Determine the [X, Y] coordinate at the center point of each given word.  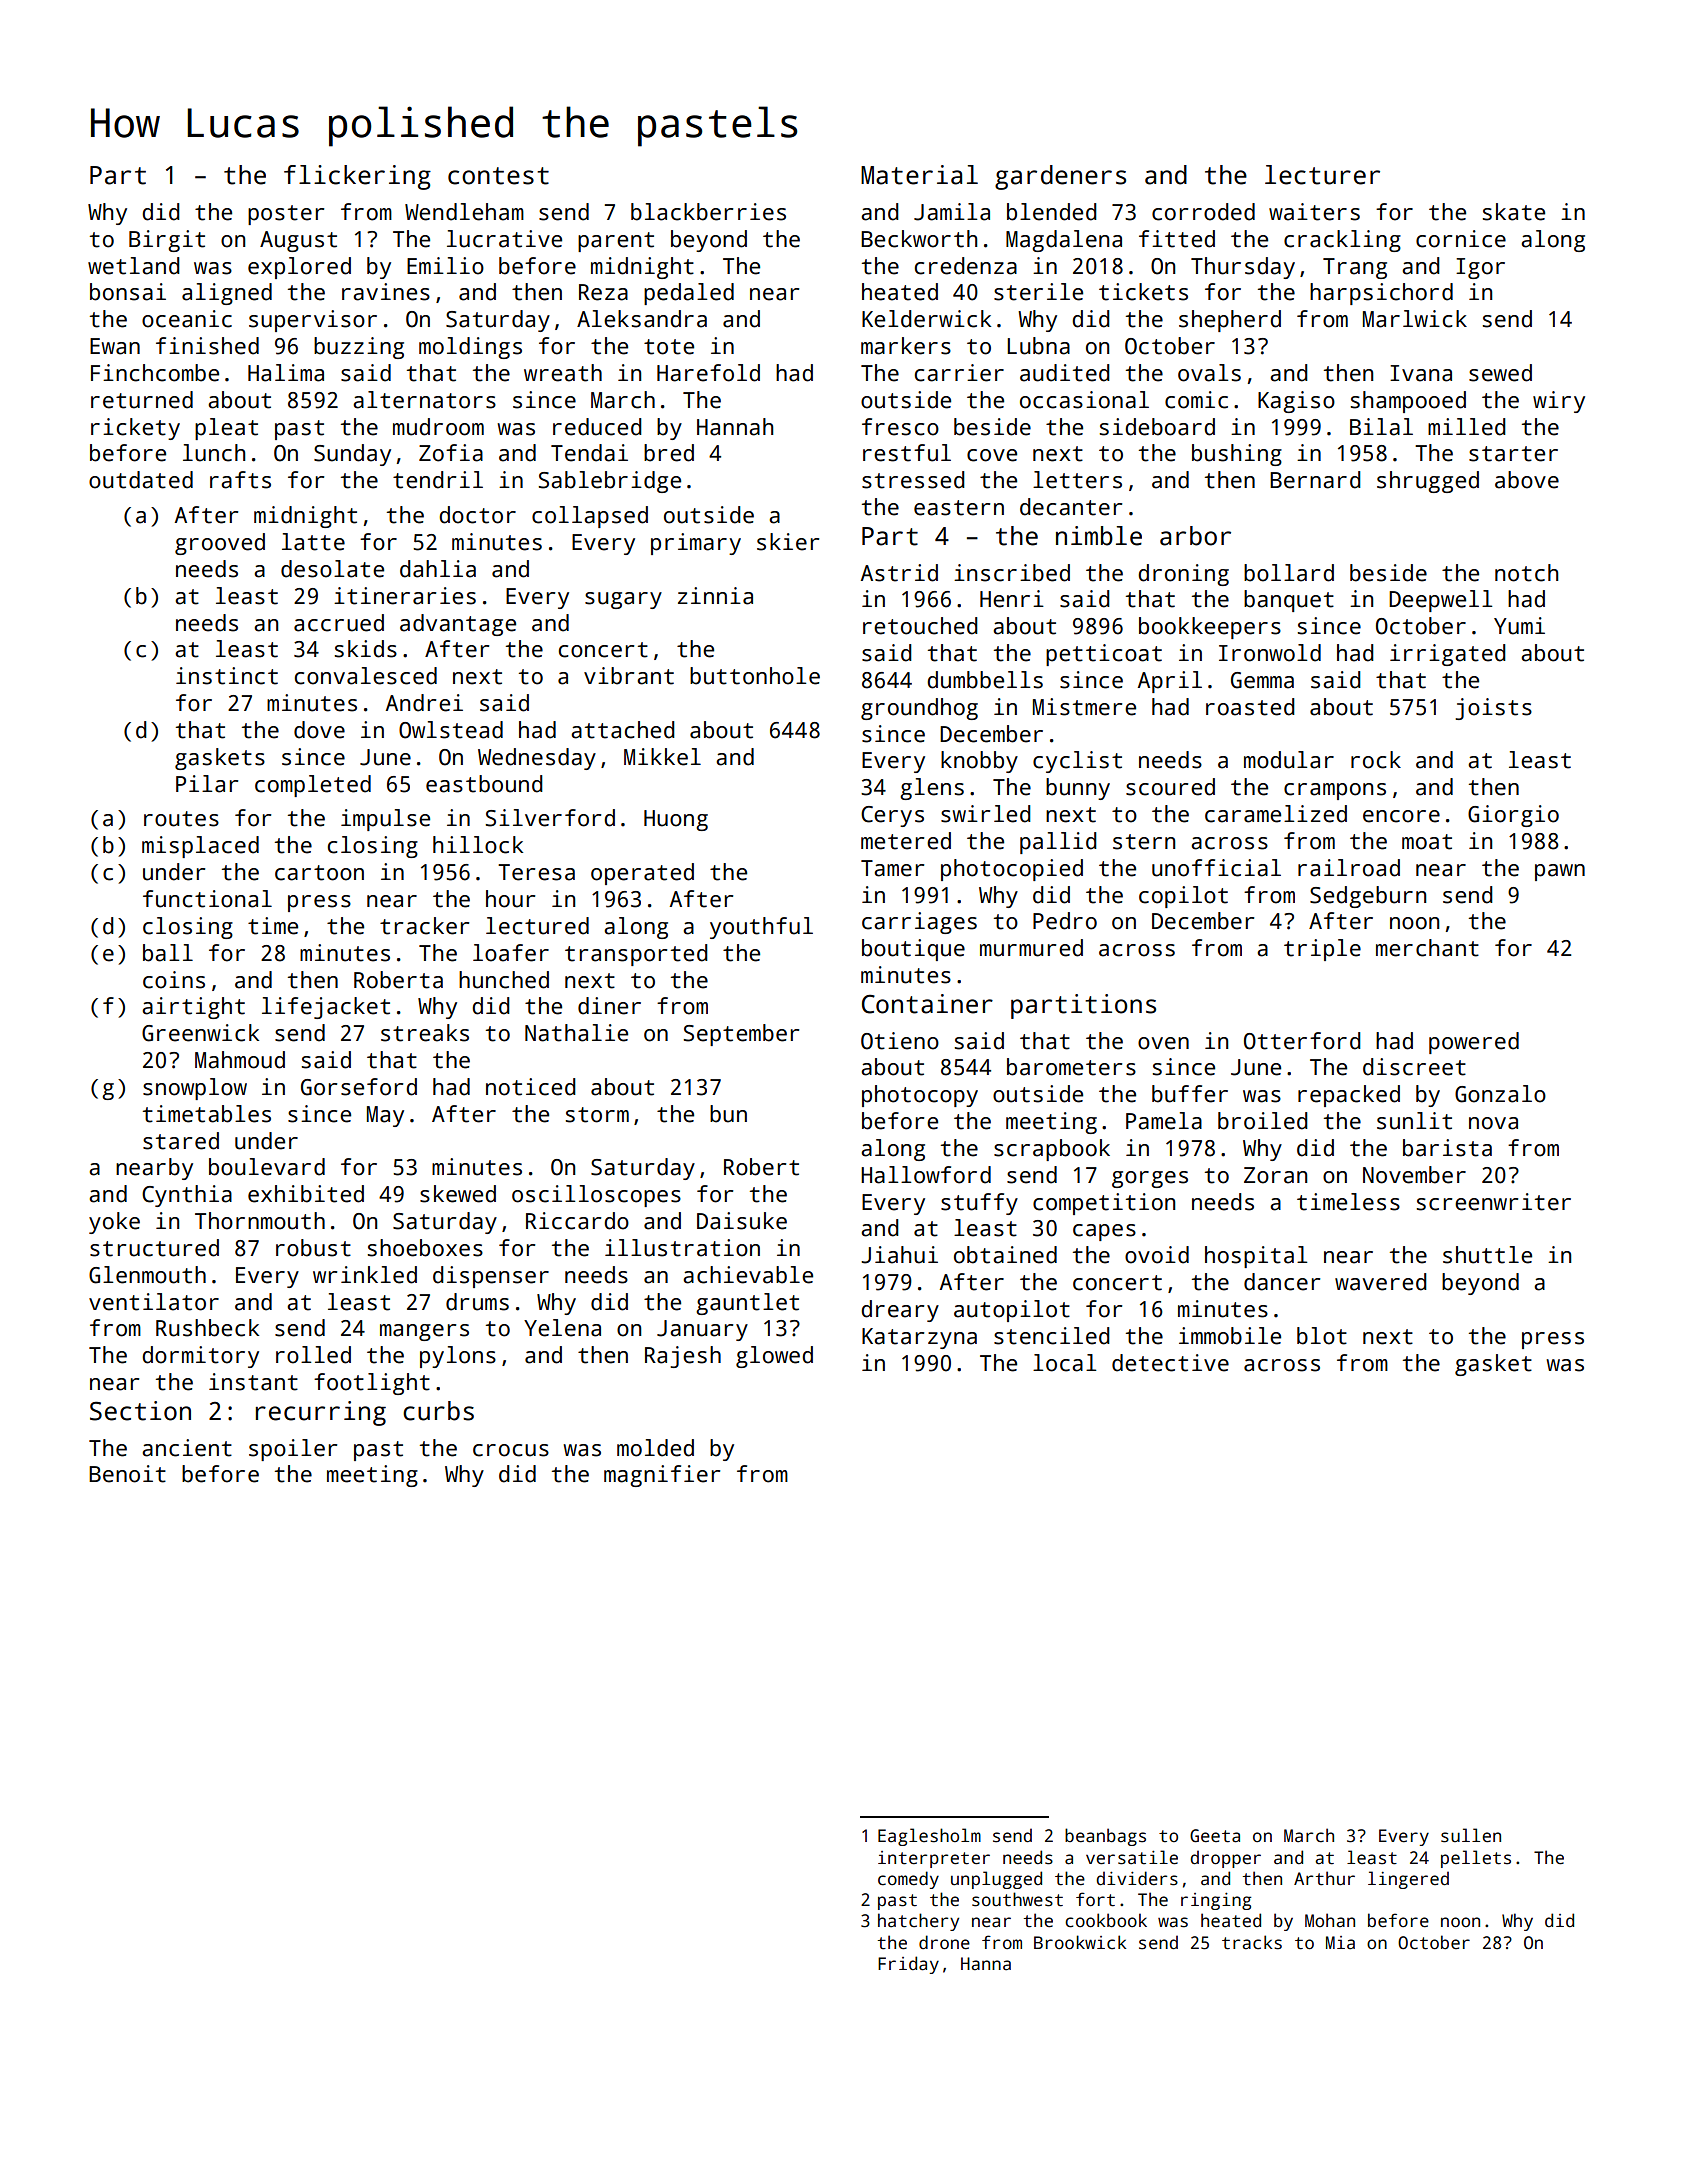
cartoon [319, 873]
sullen [1471, 1835]
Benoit [127, 1474]
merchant [1427, 948]
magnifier [662, 1476]
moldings [470, 348]
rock [1376, 760]
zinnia [715, 596]
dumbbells [985, 680]
